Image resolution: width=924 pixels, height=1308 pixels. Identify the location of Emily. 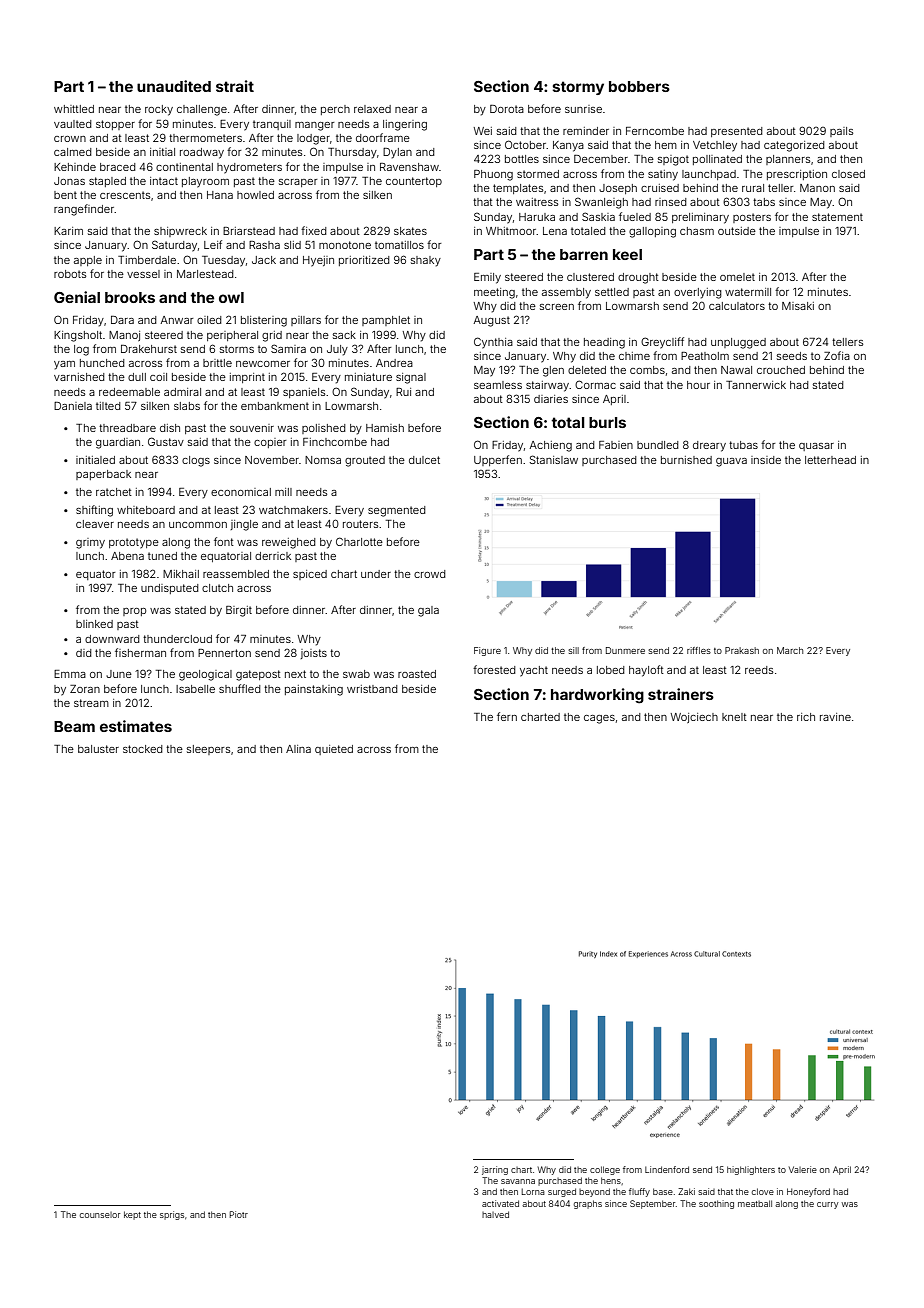
(487, 278).
